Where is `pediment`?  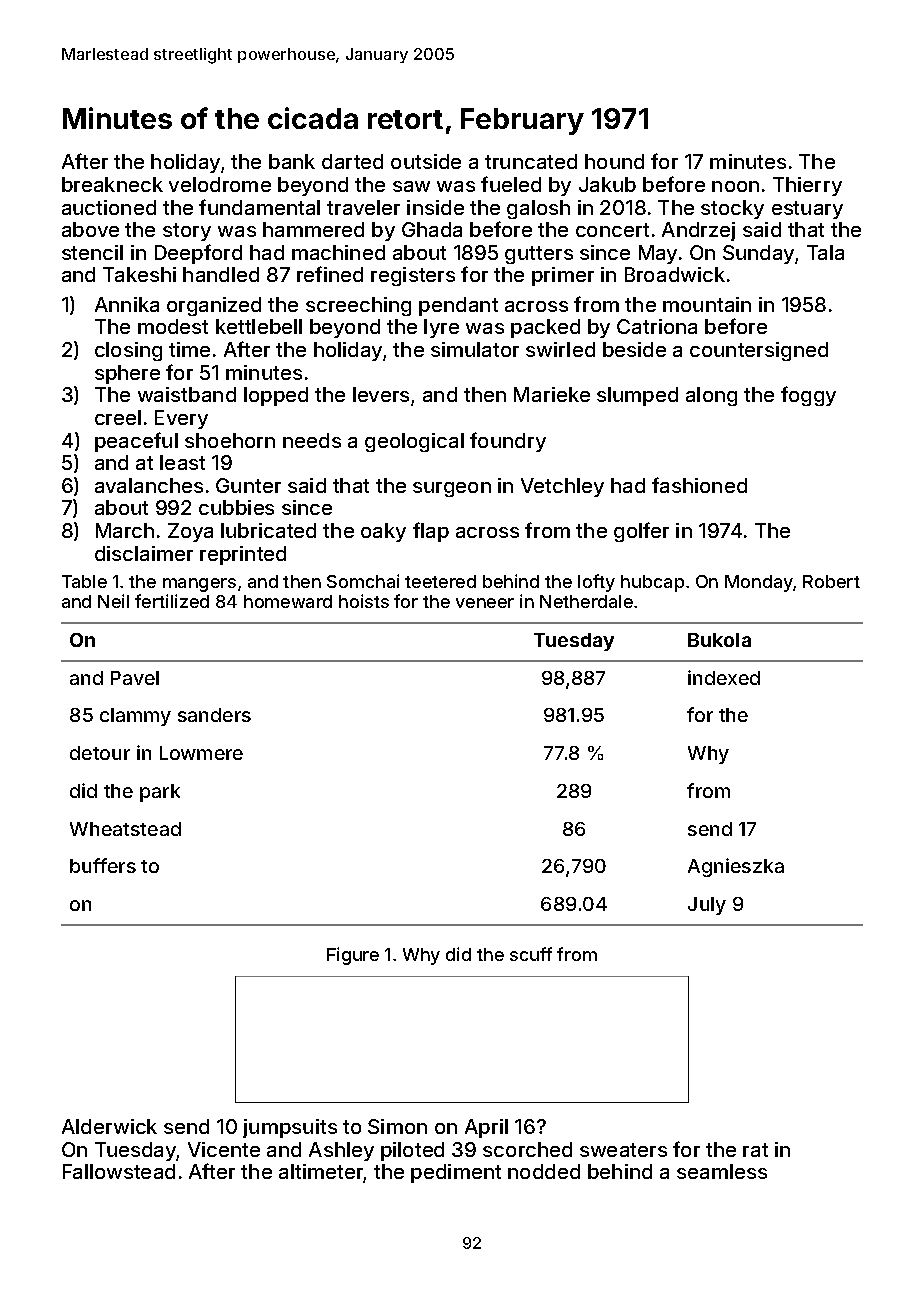 pediment is located at coordinates (456, 1173).
